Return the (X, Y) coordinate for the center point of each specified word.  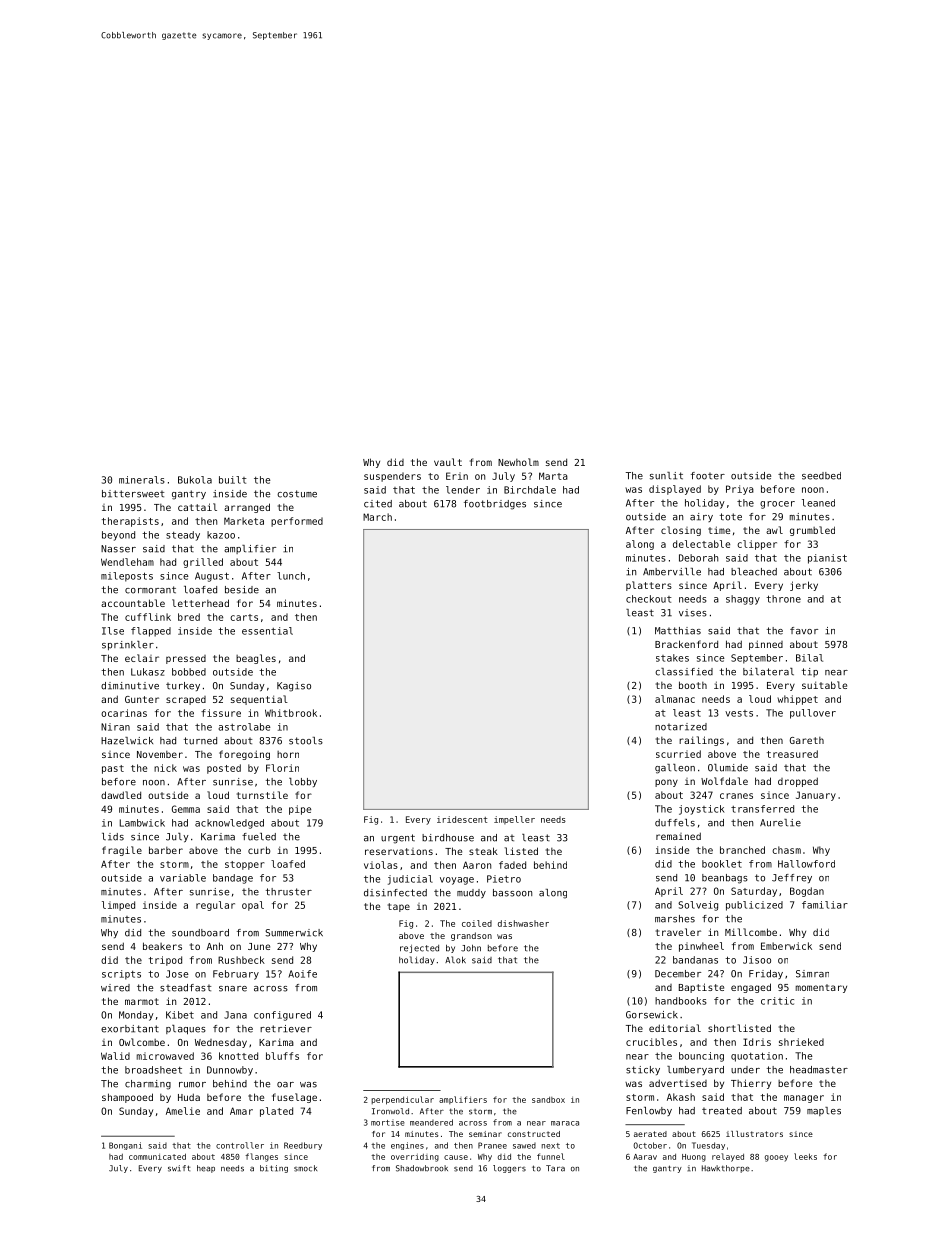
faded (512, 865)
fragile (122, 851)
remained (678, 836)
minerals (142, 480)
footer (708, 476)
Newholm (518, 462)
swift (179, 1168)
